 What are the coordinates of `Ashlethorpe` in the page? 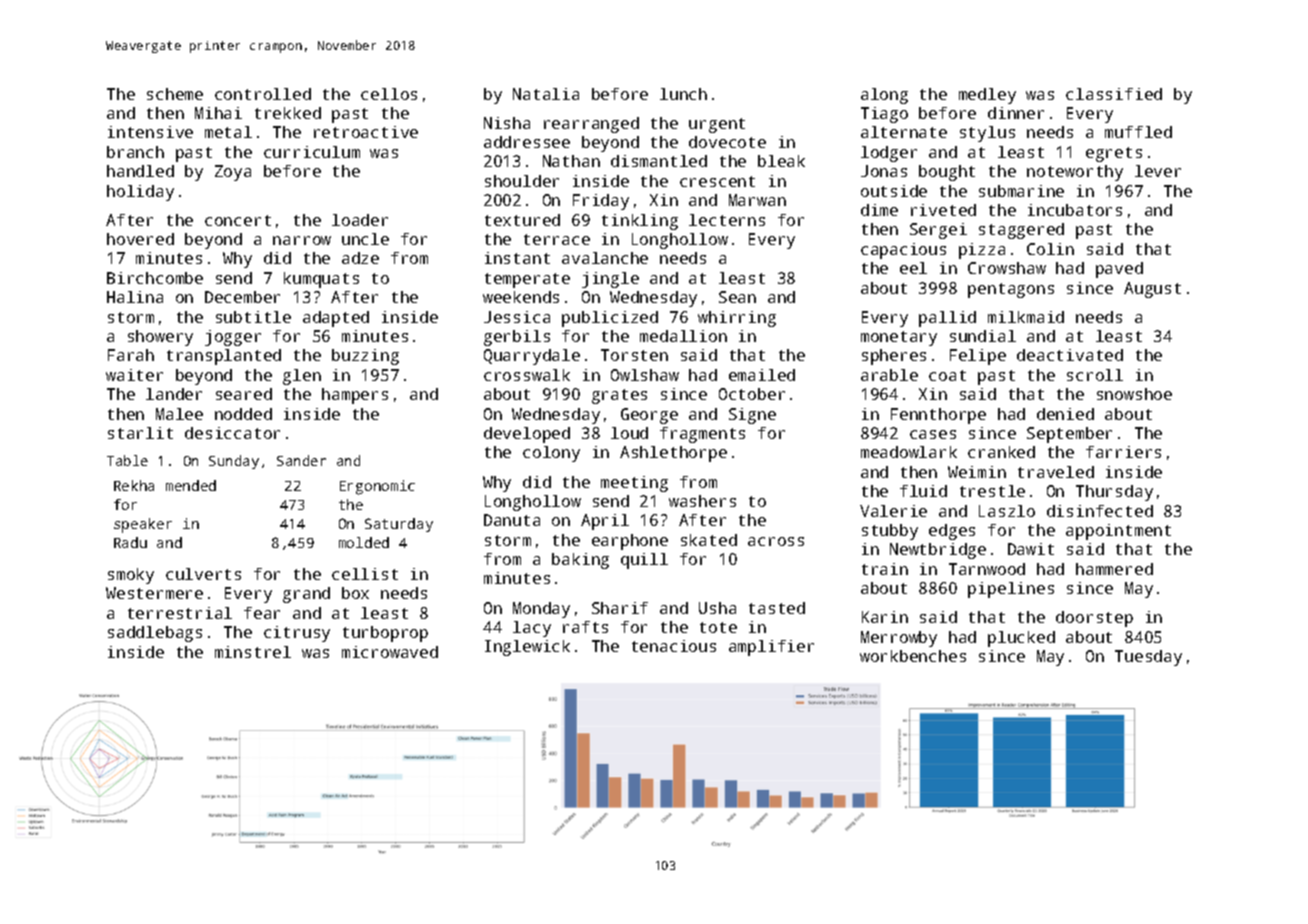 It's located at (673, 454).
